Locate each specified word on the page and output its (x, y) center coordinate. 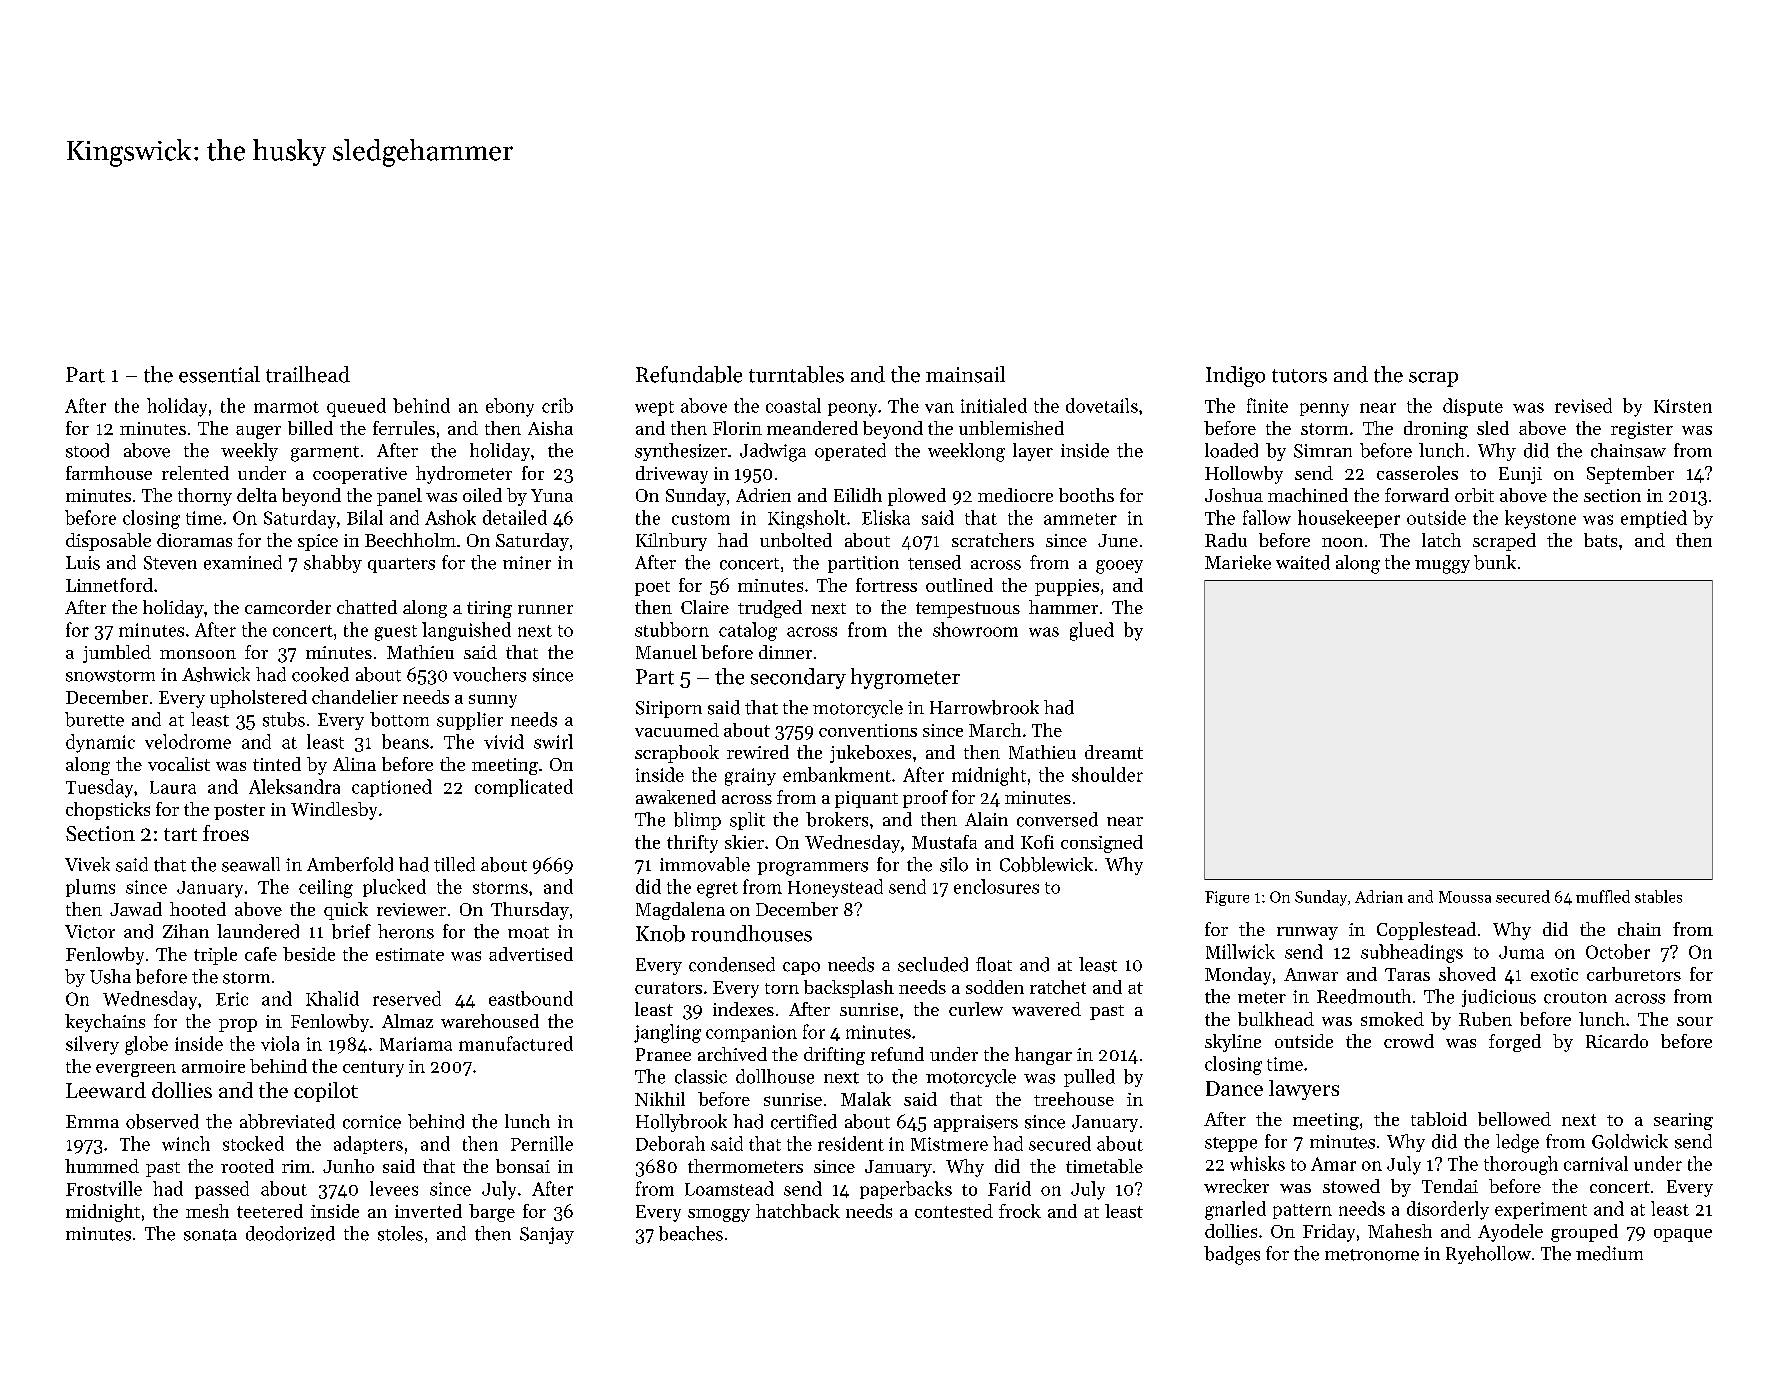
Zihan (186, 931)
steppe (1231, 1144)
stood (87, 450)
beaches (691, 1233)
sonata (210, 1235)
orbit (1474, 495)
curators (668, 988)
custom (701, 519)
